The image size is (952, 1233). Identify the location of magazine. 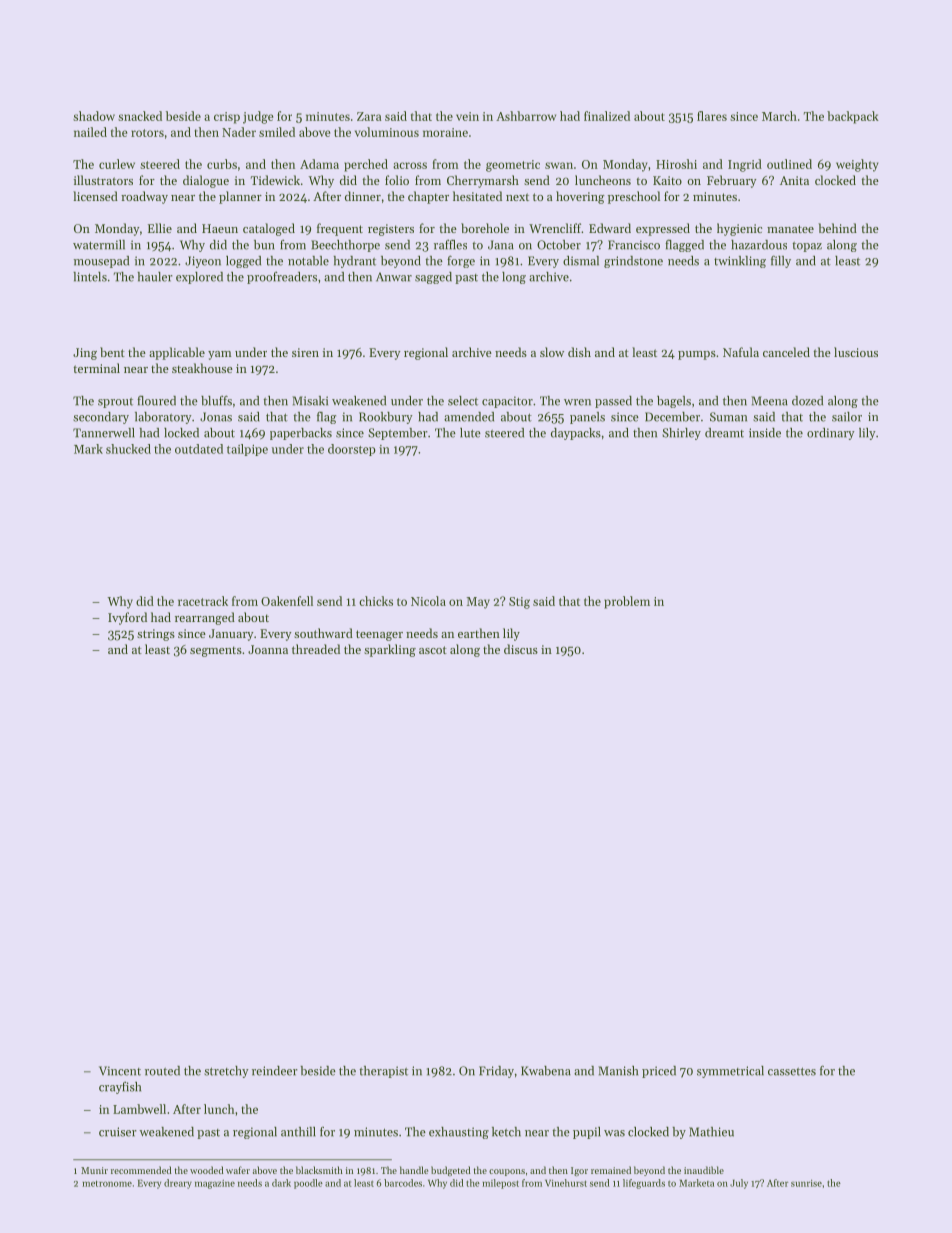
(215, 1184).
